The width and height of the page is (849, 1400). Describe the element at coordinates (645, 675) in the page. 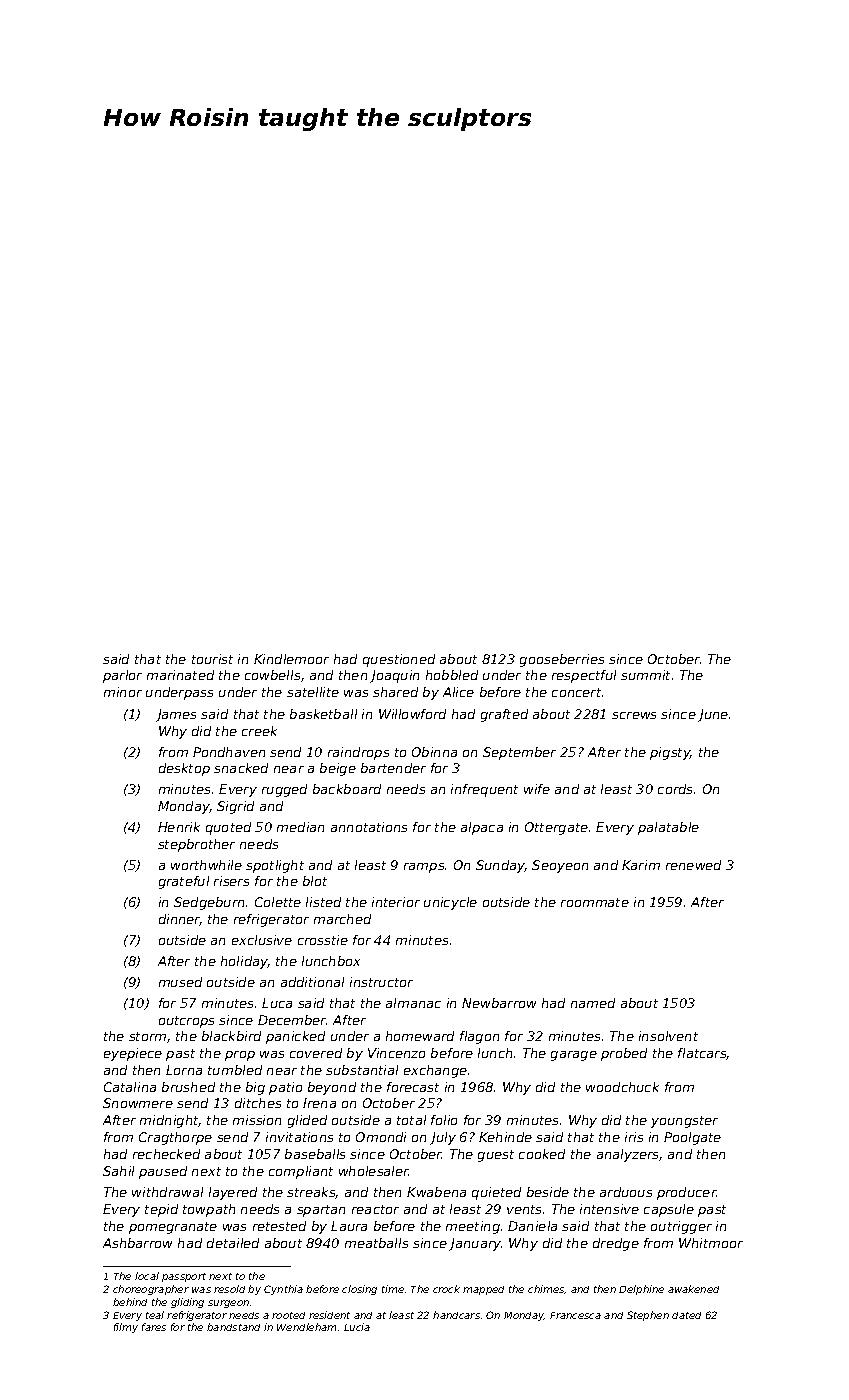

I see `summit` at that location.
